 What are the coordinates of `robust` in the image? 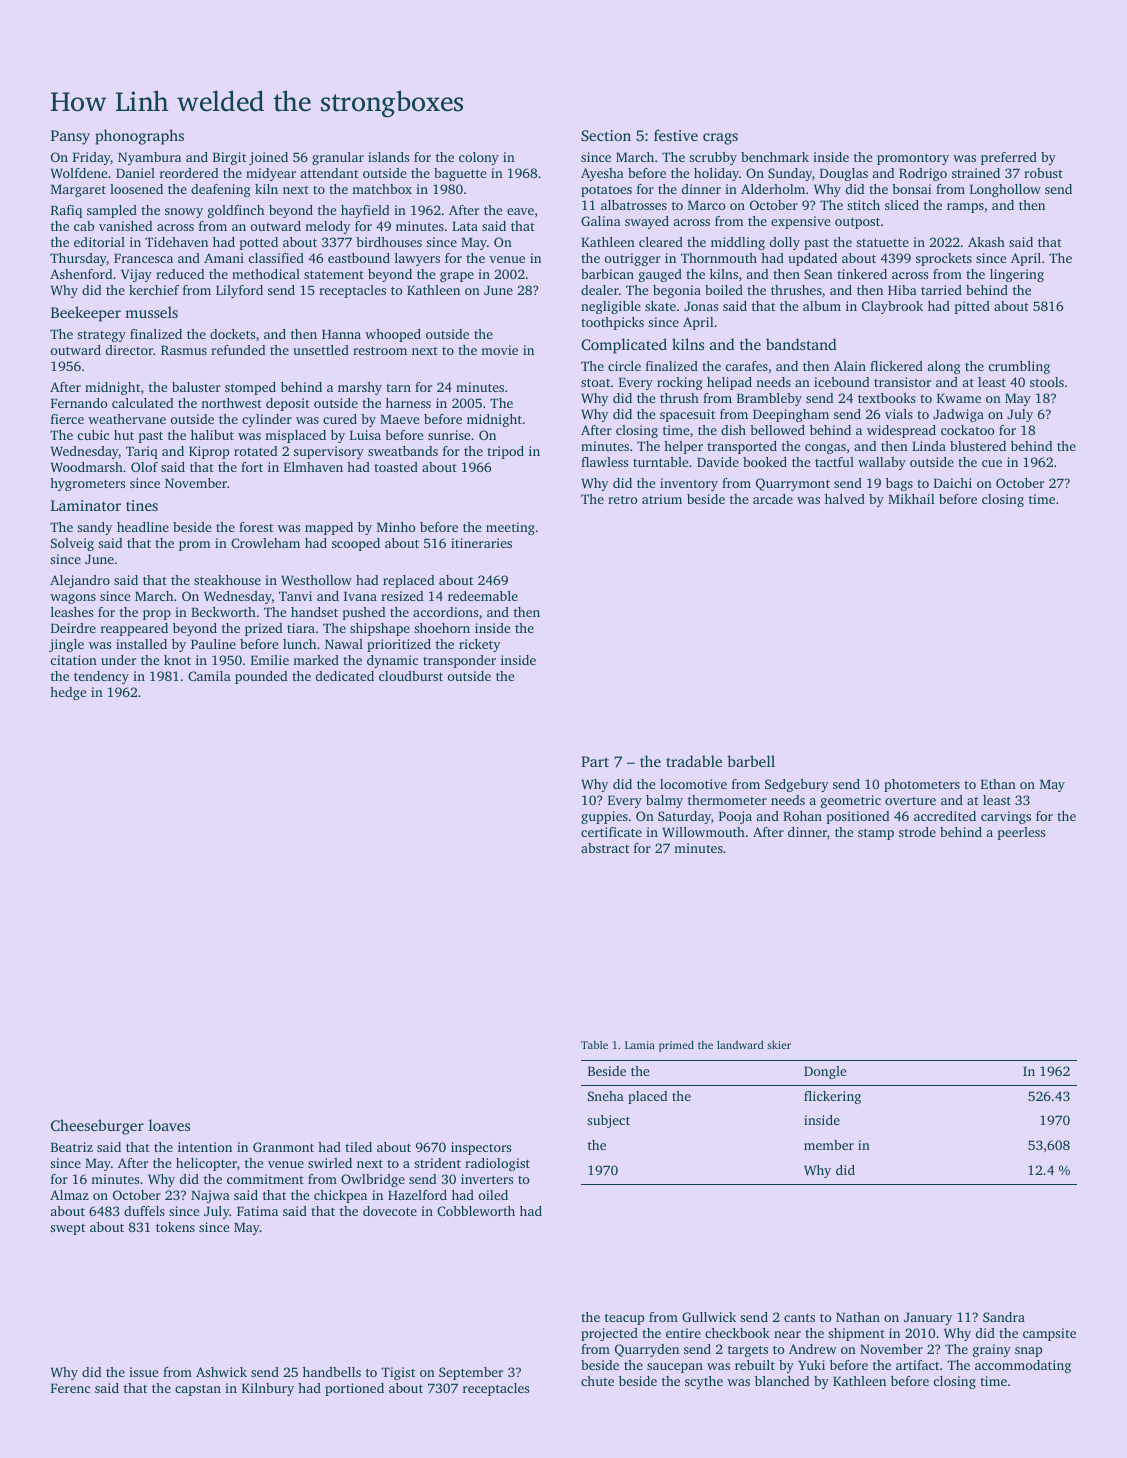 It's located at (1043, 173).
